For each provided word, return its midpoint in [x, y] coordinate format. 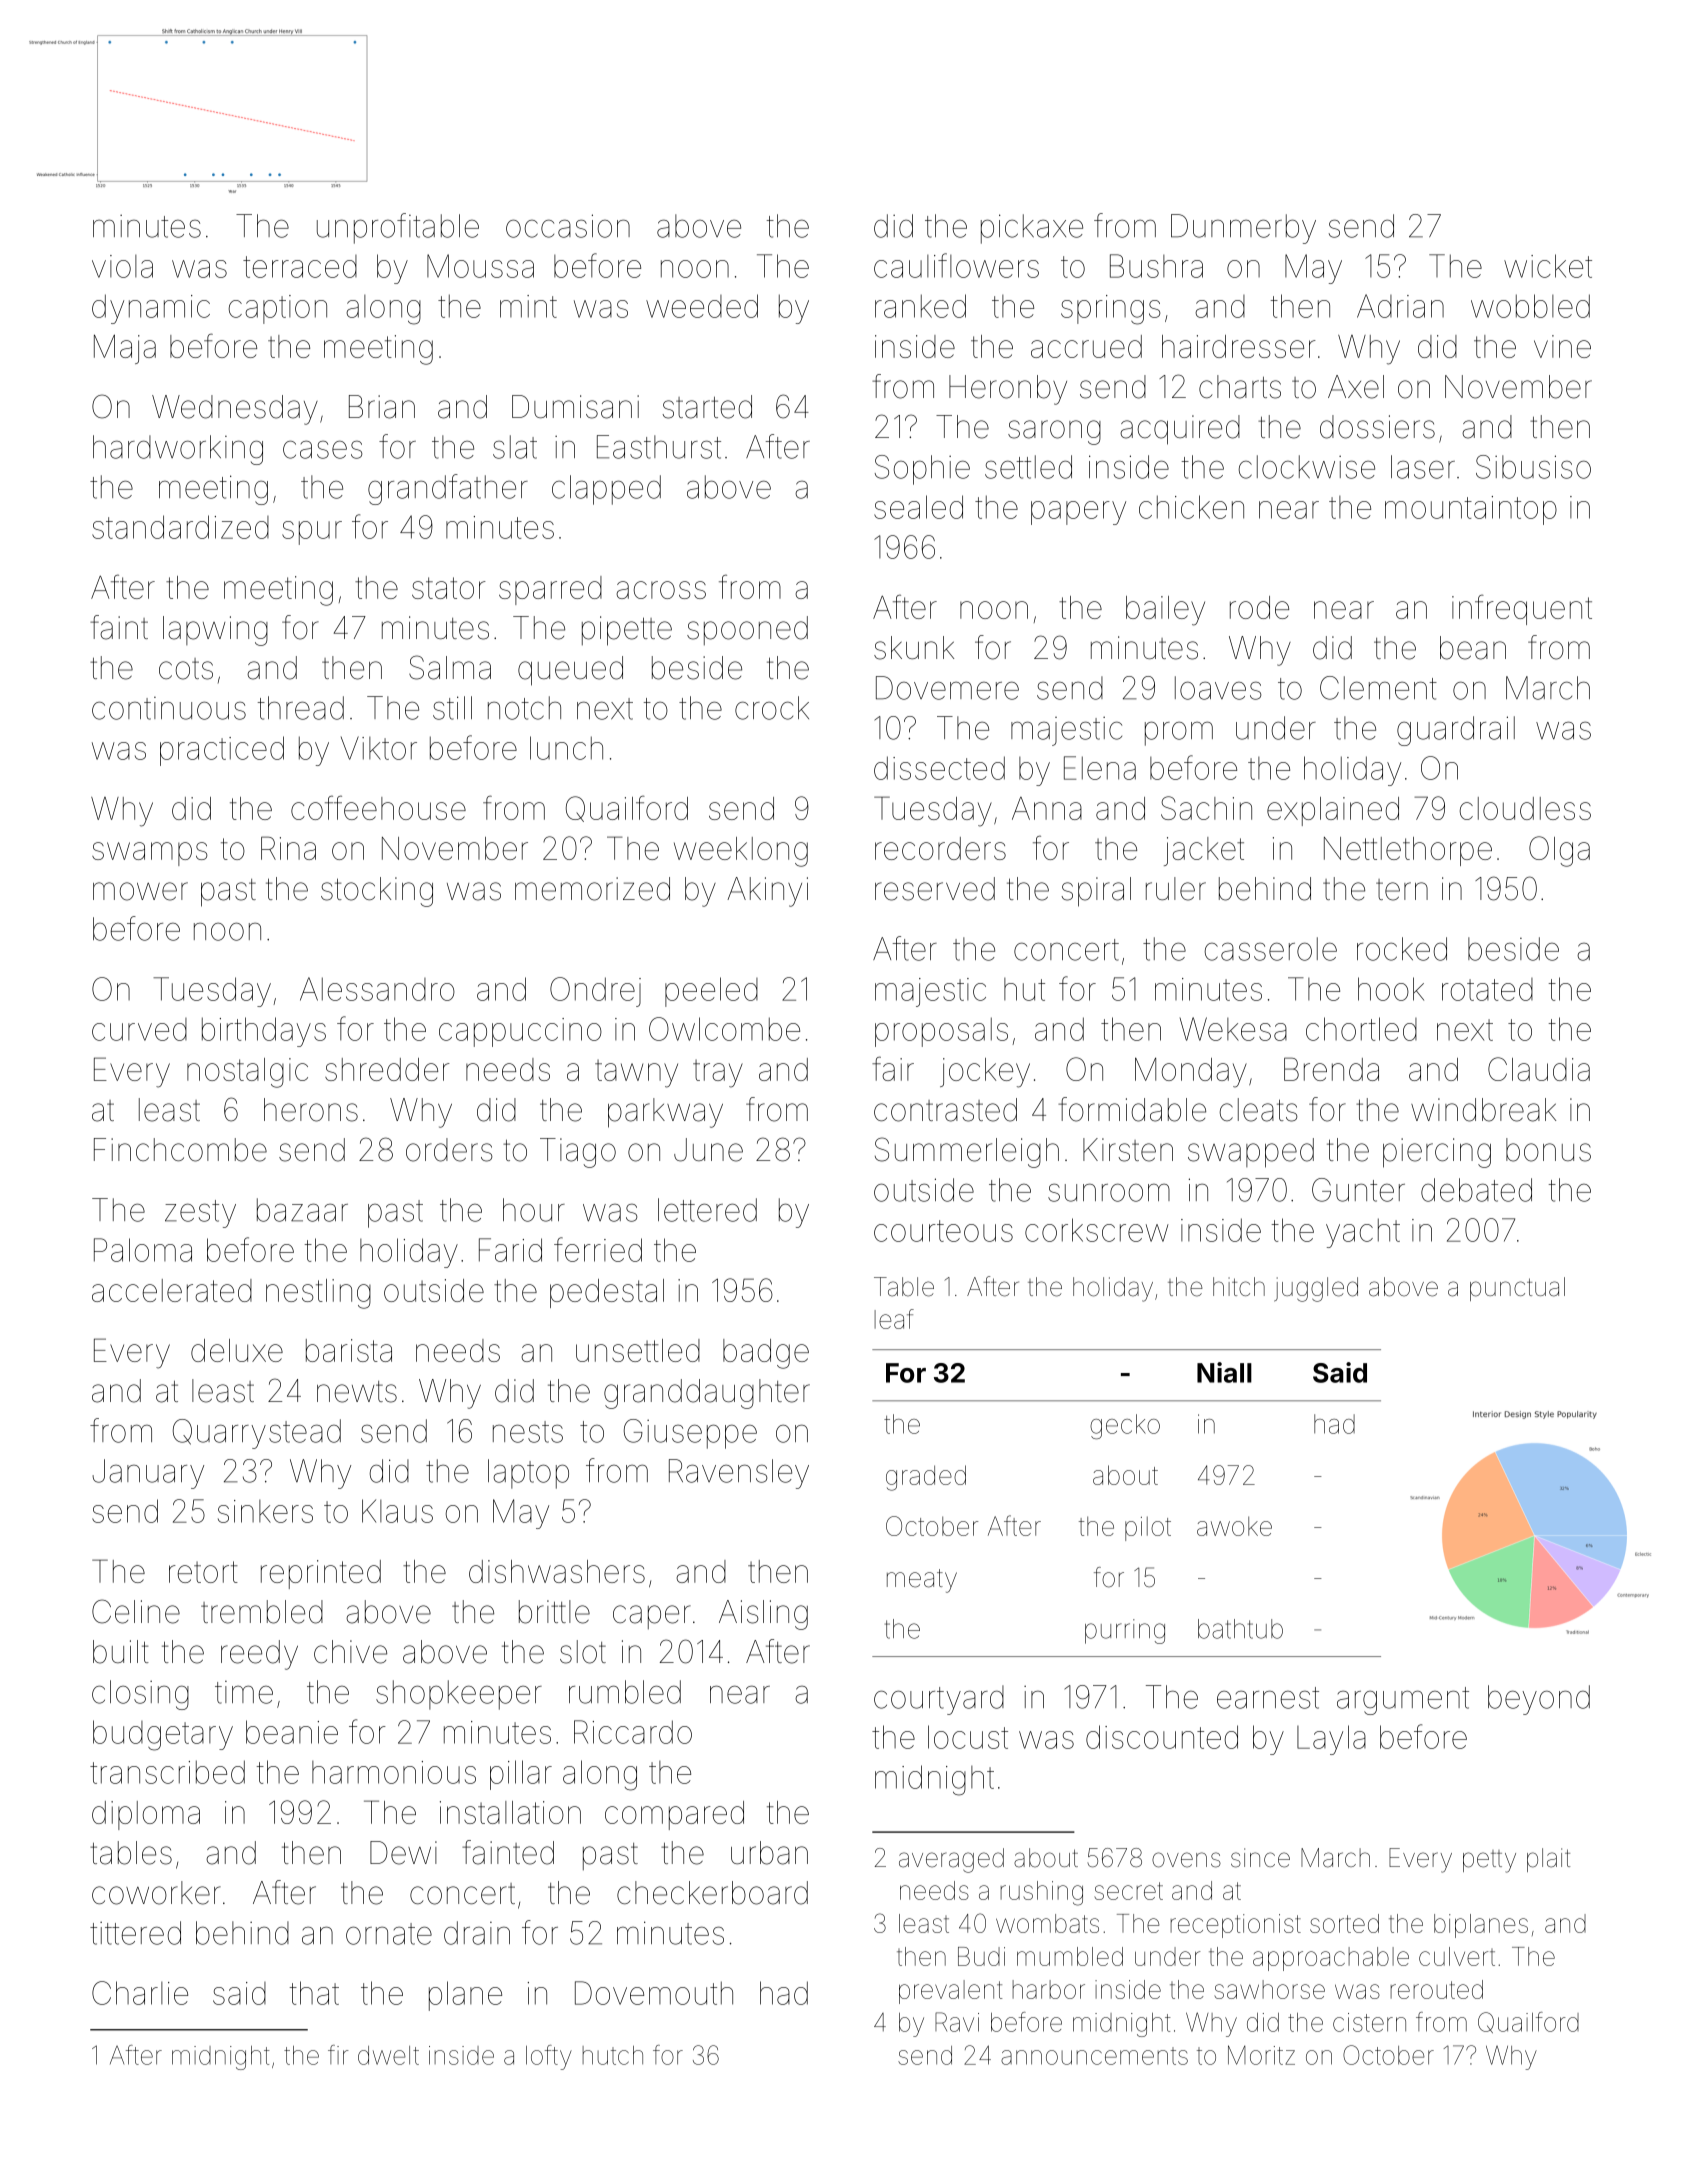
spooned [747, 630]
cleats [1259, 1110]
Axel [1356, 387]
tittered [135, 1933]
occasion [568, 226]
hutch [612, 2055]
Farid [510, 1250]
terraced [300, 266]
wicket [1548, 266]
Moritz [1261, 2055]
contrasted [945, 1110]
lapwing [215, 631]
